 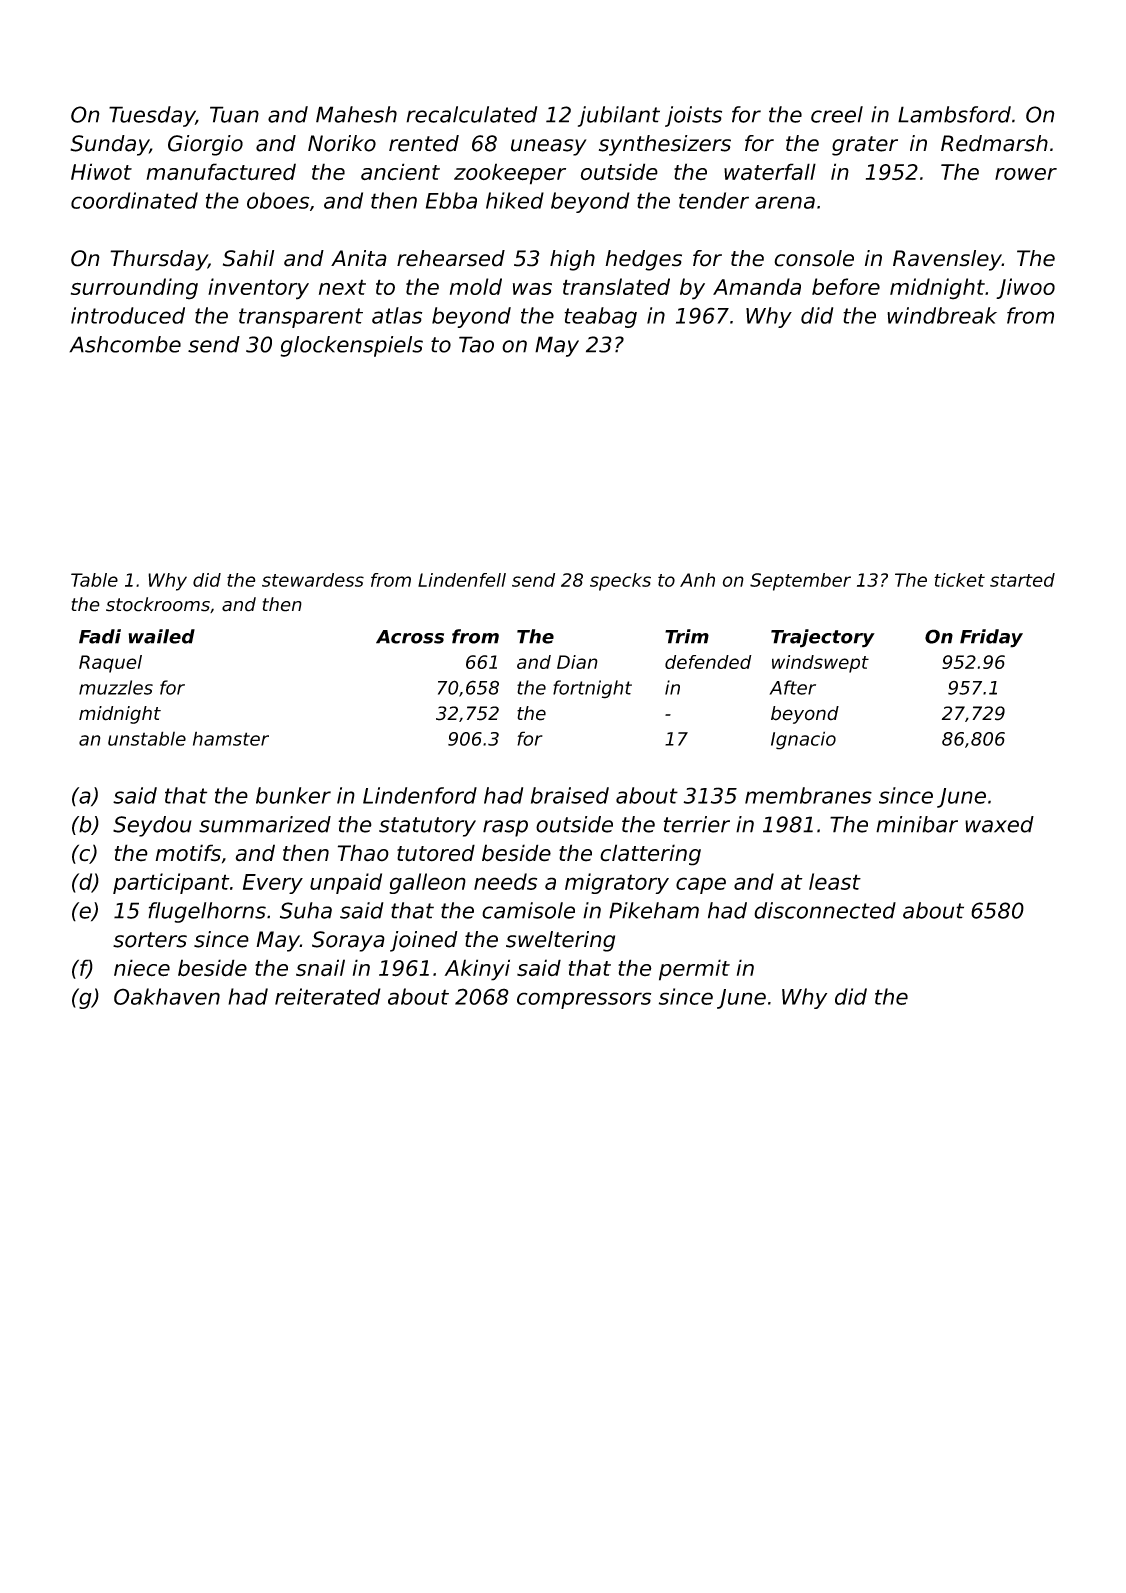 What do you see at coordinates (116, 687) in the screenshot?
I see `muzzles` at bounding box center [116, 687].
